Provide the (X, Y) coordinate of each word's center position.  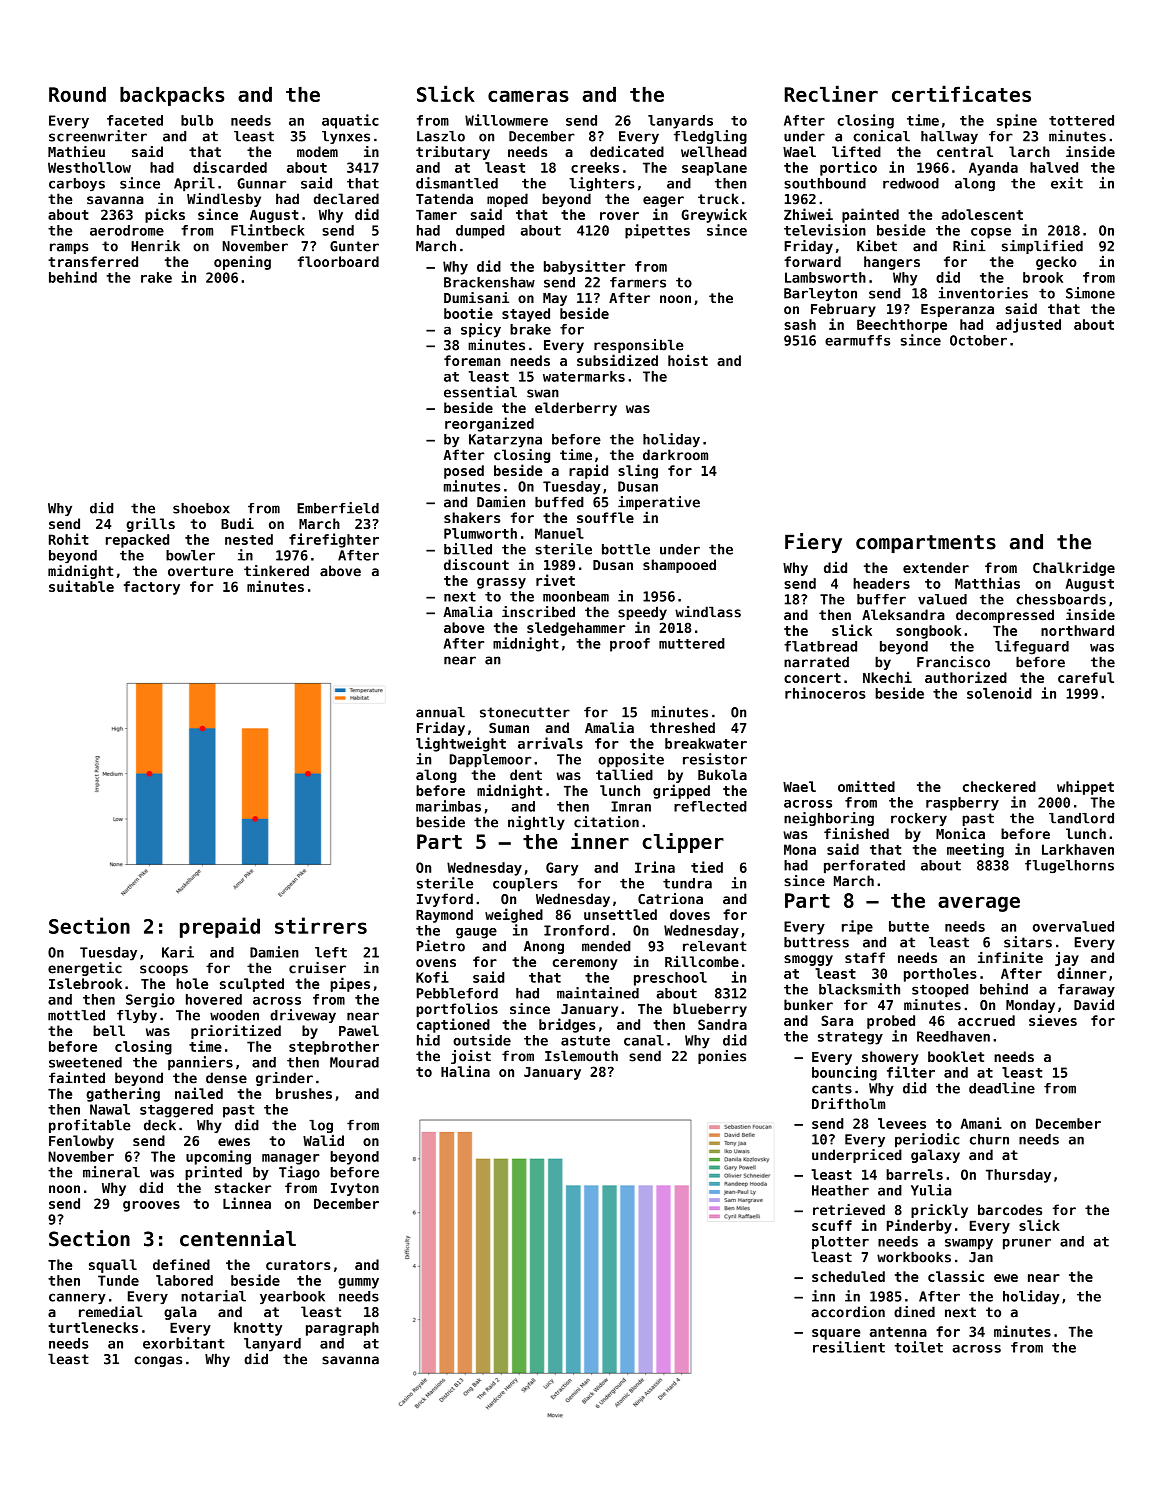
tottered (1081, 120)
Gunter (354, 246)
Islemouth (581, 1056)
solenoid (999, 693)
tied (707, 867)
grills (150, 525)
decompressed (1005, 616)
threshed (682, 727)
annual (440, 712)
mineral (111, 1172)
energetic (85, 969)
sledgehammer (576, 629)
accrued (986, 1020)
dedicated (627, 151)
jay (1067, 959)
